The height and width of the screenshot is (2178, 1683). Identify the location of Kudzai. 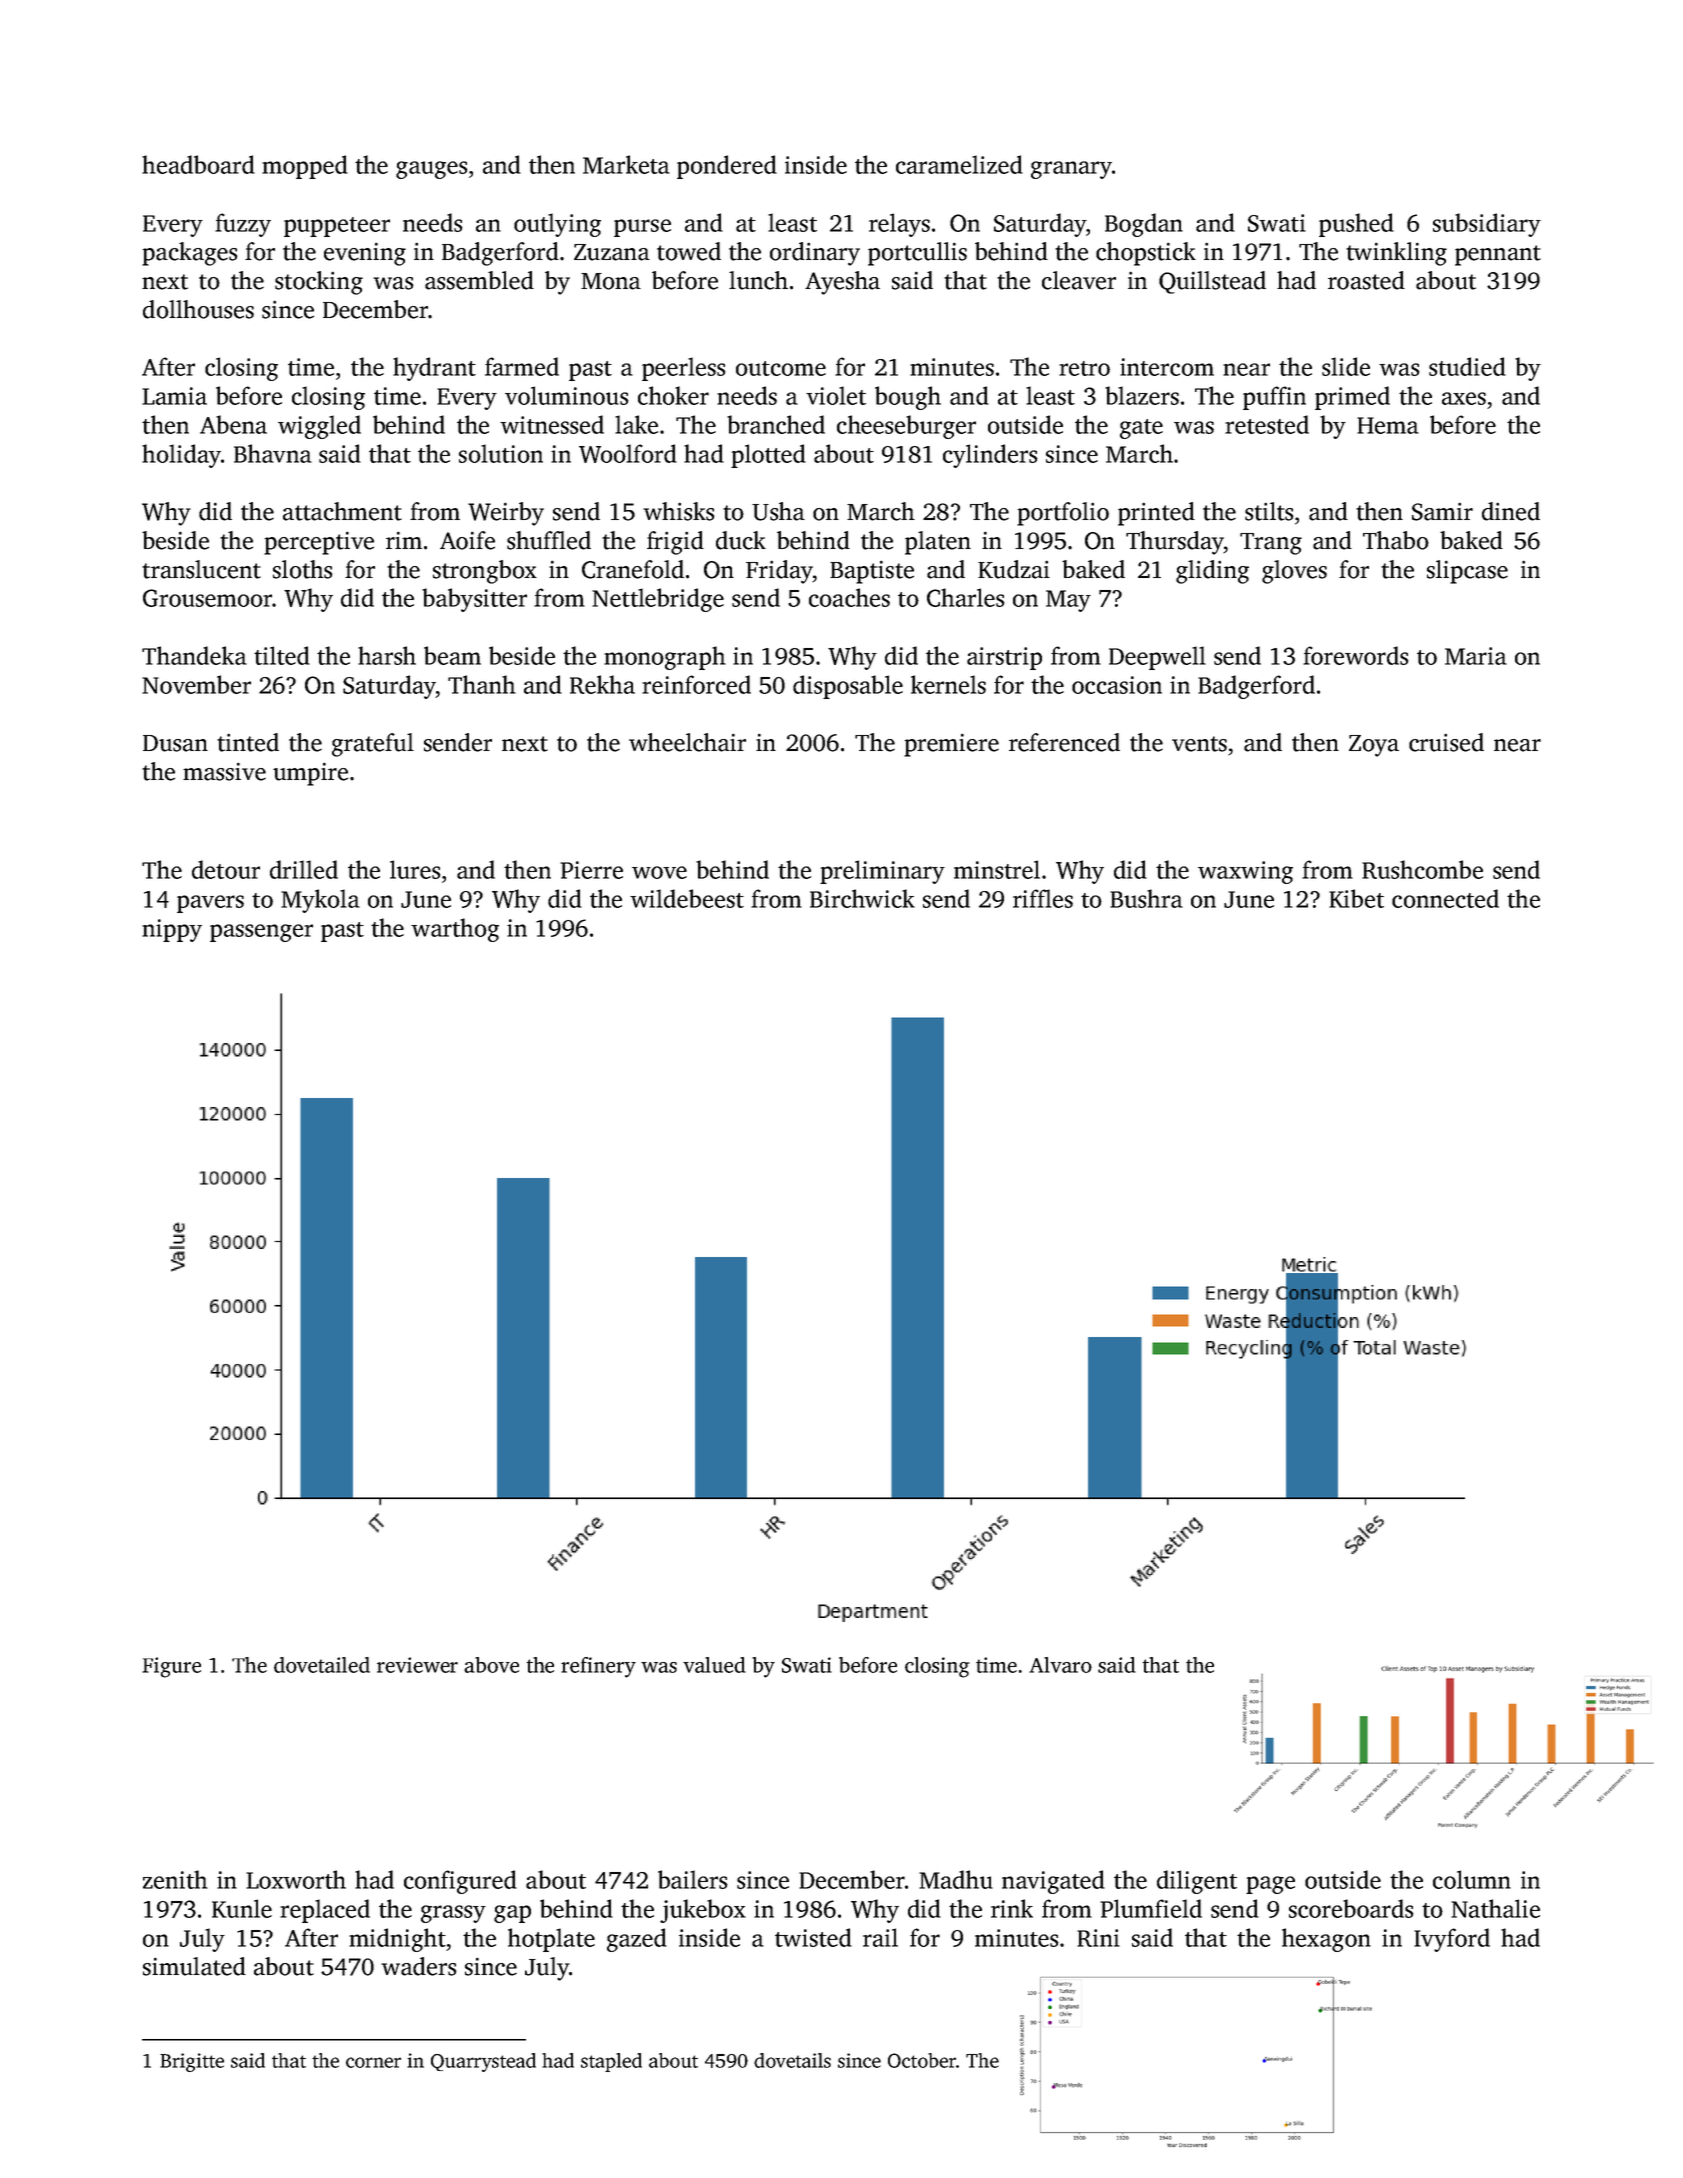
(1014, 569).
